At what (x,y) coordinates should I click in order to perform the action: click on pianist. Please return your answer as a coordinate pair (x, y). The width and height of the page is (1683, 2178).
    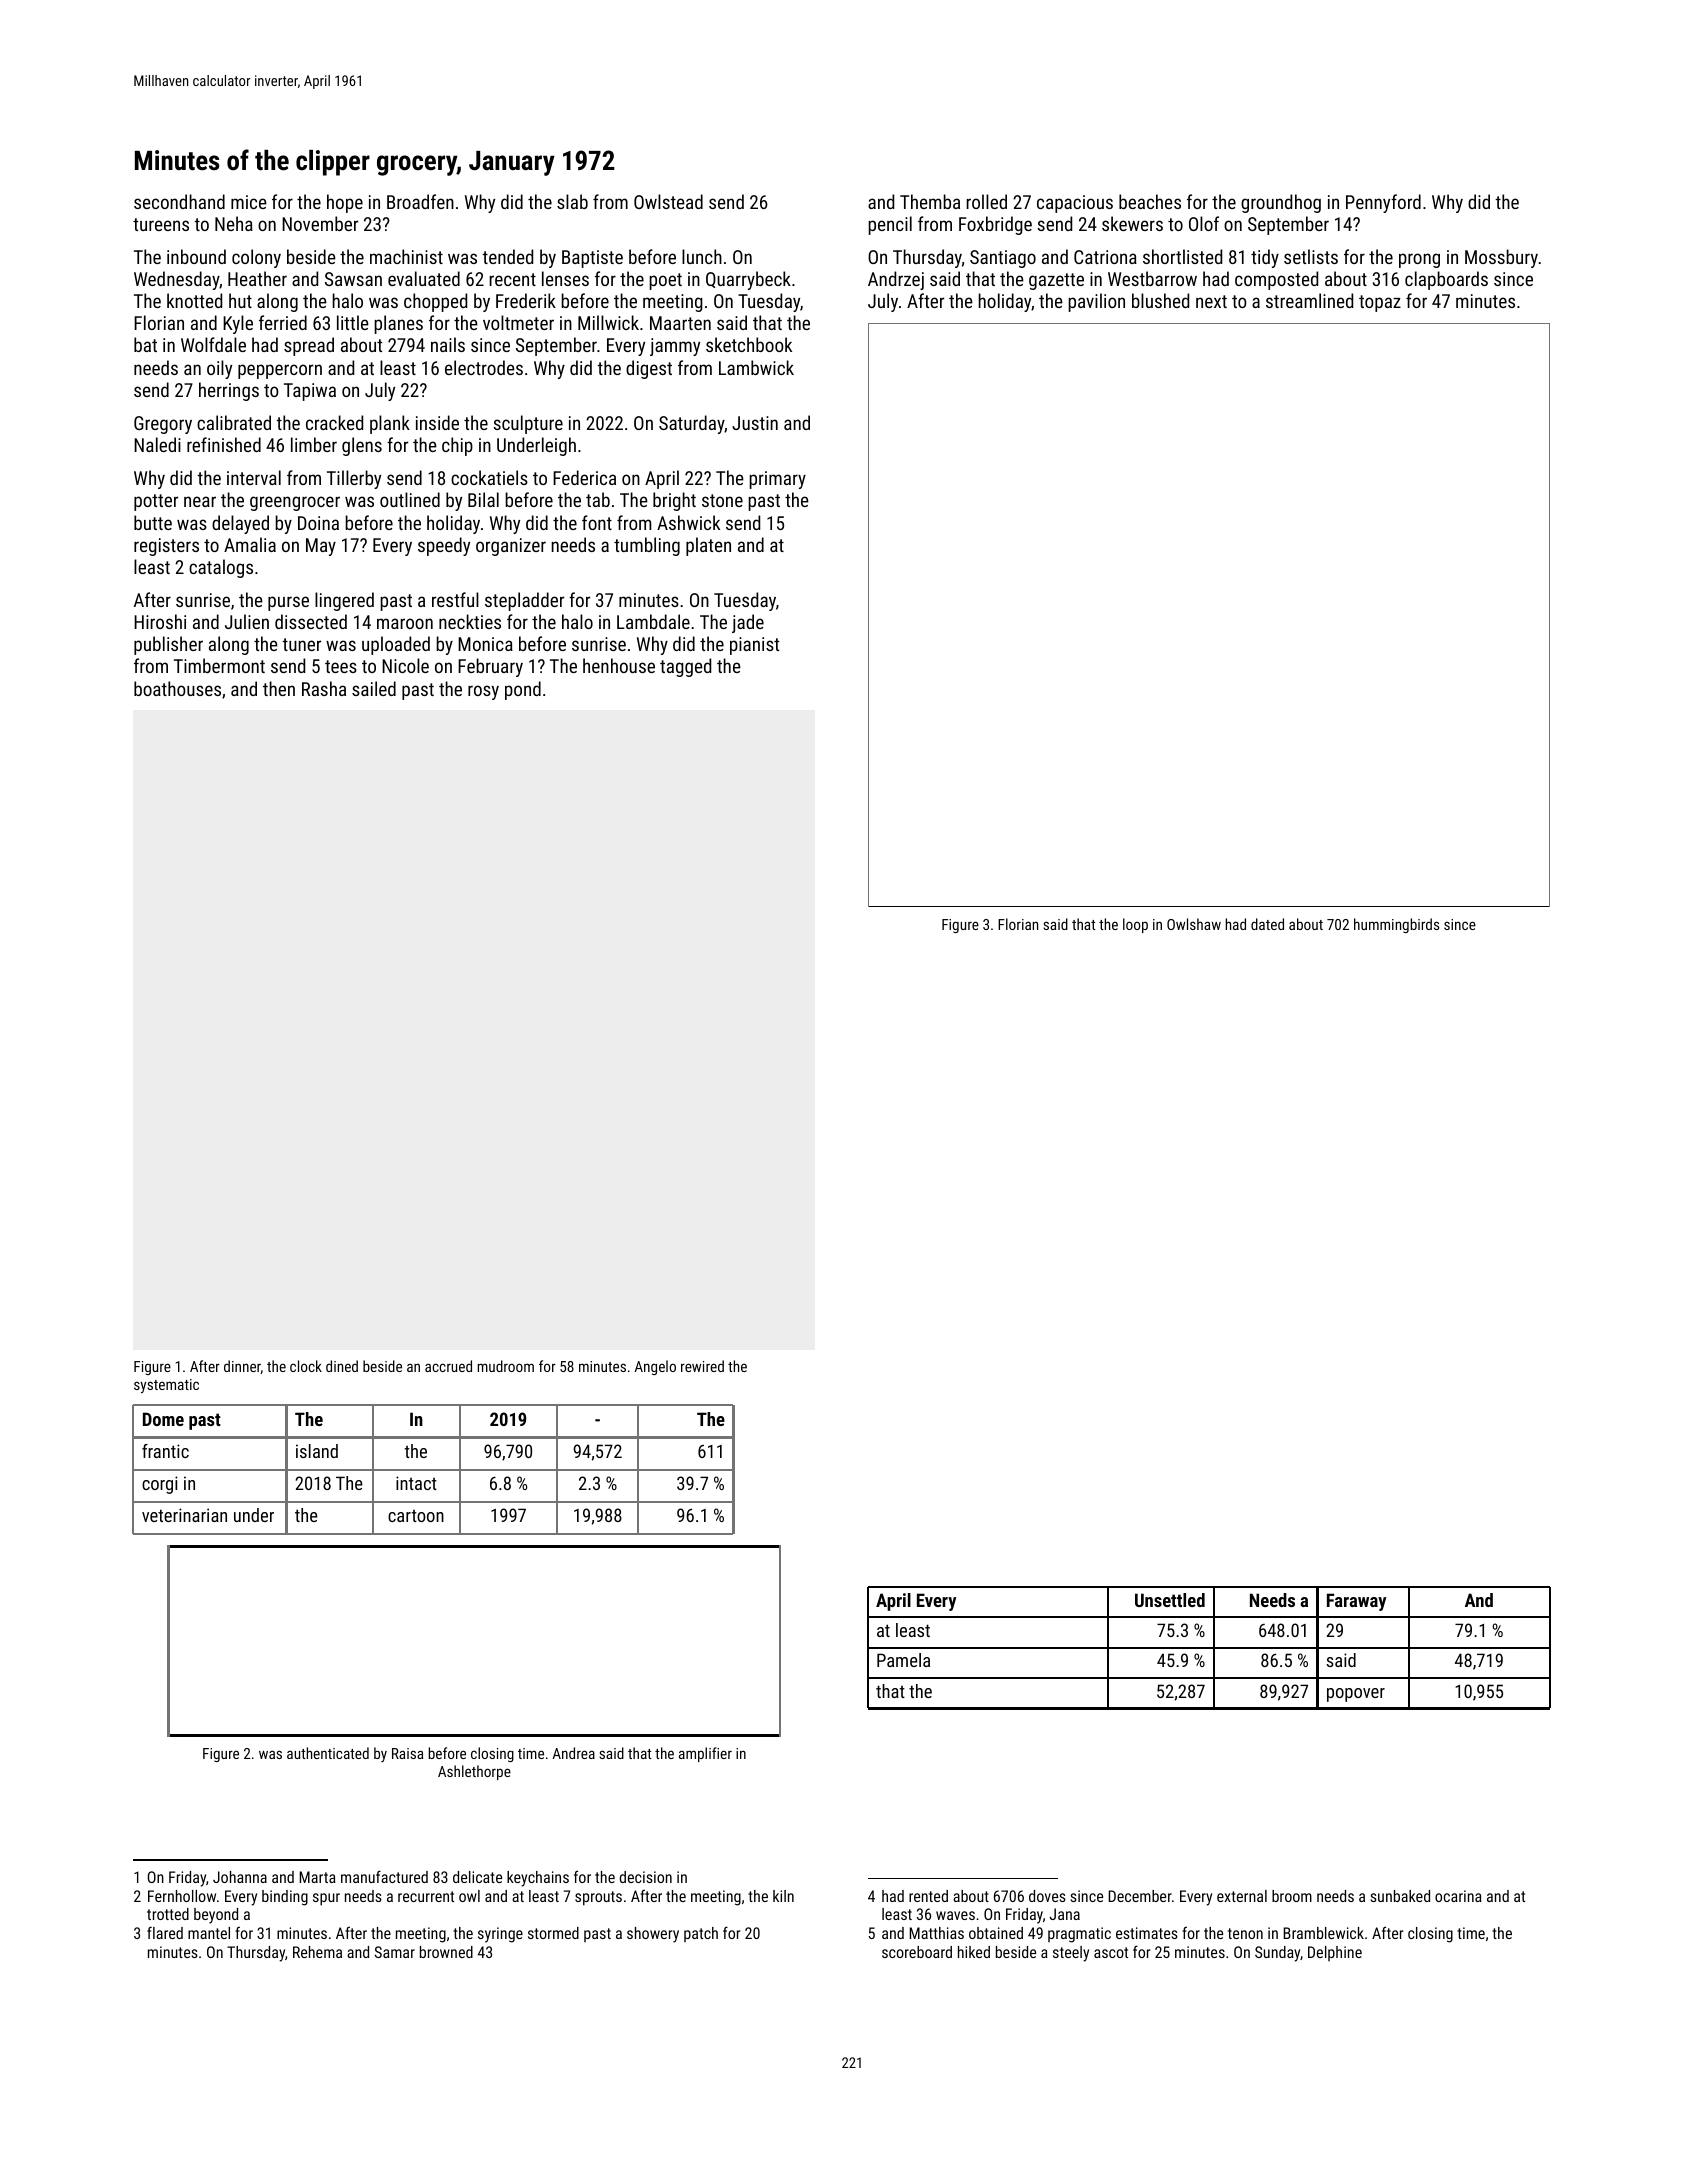
    Looking at the image, I should click on (754, 646).
